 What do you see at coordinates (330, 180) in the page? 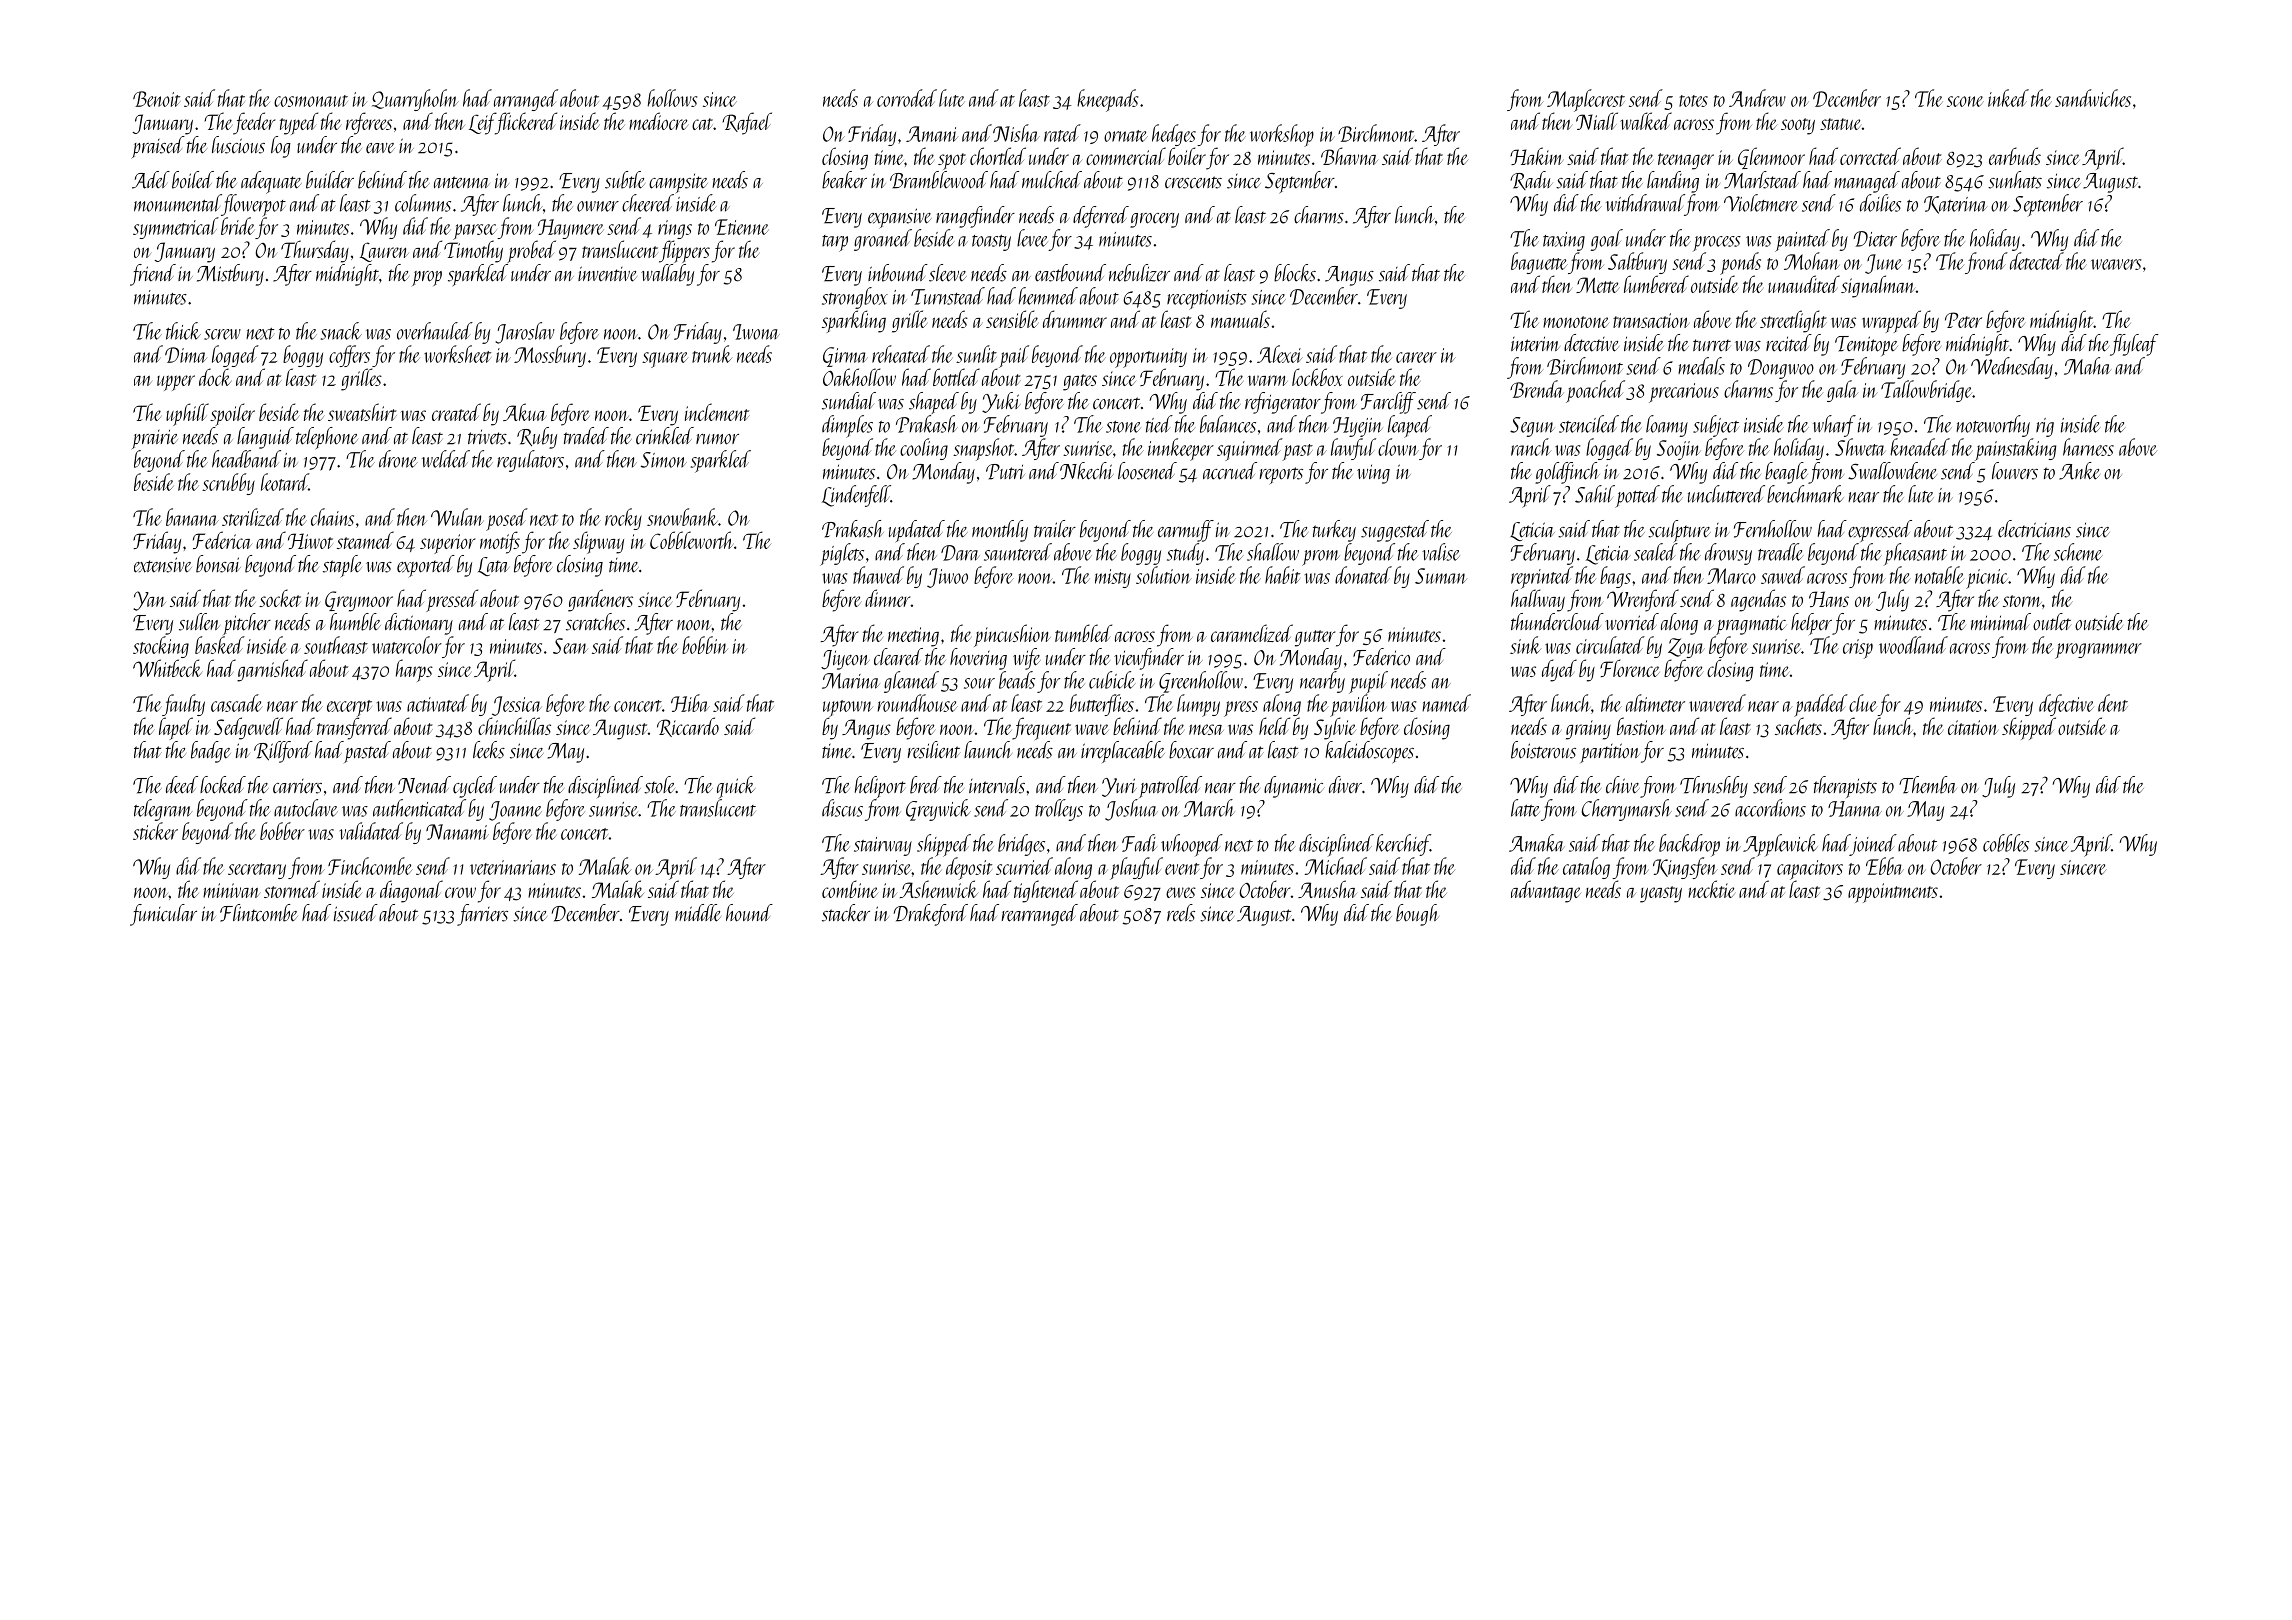
I see `builder` at bounding box center [330, 180].
